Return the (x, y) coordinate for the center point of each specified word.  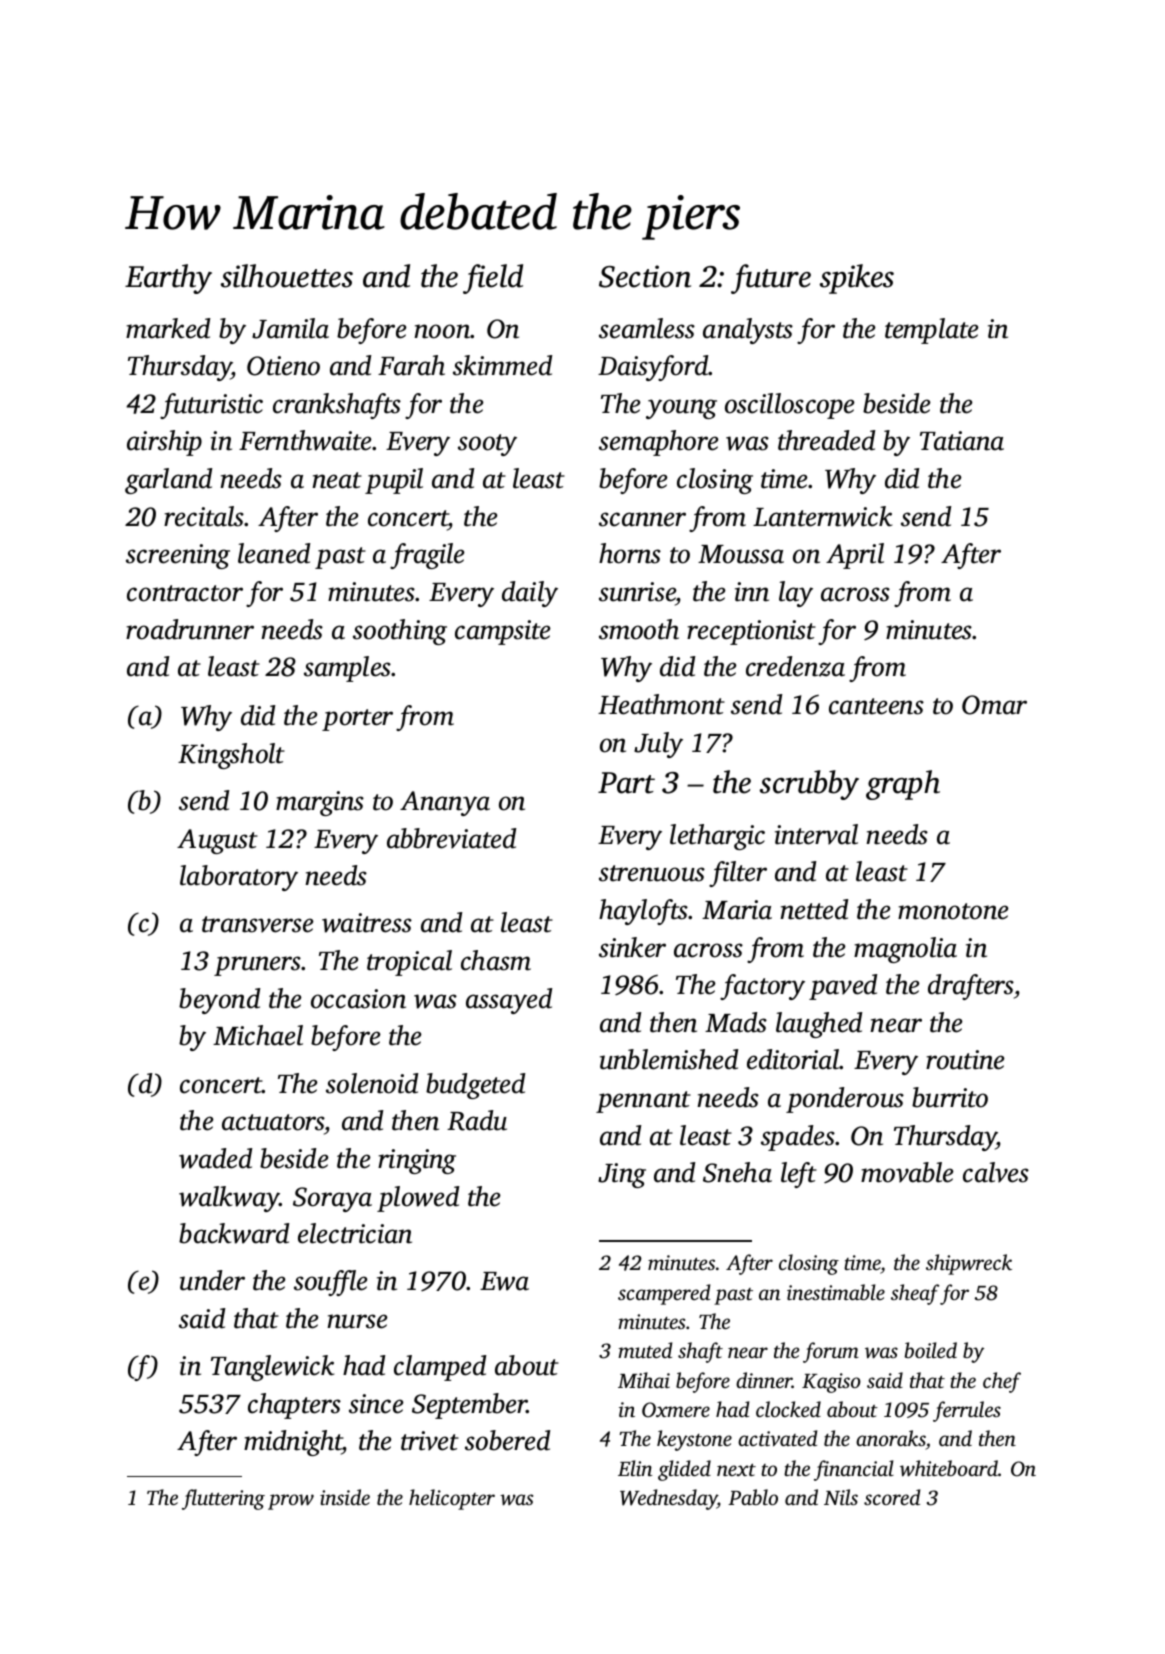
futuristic (211, 406)
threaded (826, 440)
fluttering (223, 1499)
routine (965, 1060)
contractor (185, 593)
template (932, 331)
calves (996, 1172)
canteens (876, 706)
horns (630, 553)
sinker (632, 947)
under (212, 1280)
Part (626, 783)
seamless (647, 328)
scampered (664, 1294)
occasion (358, 999)
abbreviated (451, 838)
